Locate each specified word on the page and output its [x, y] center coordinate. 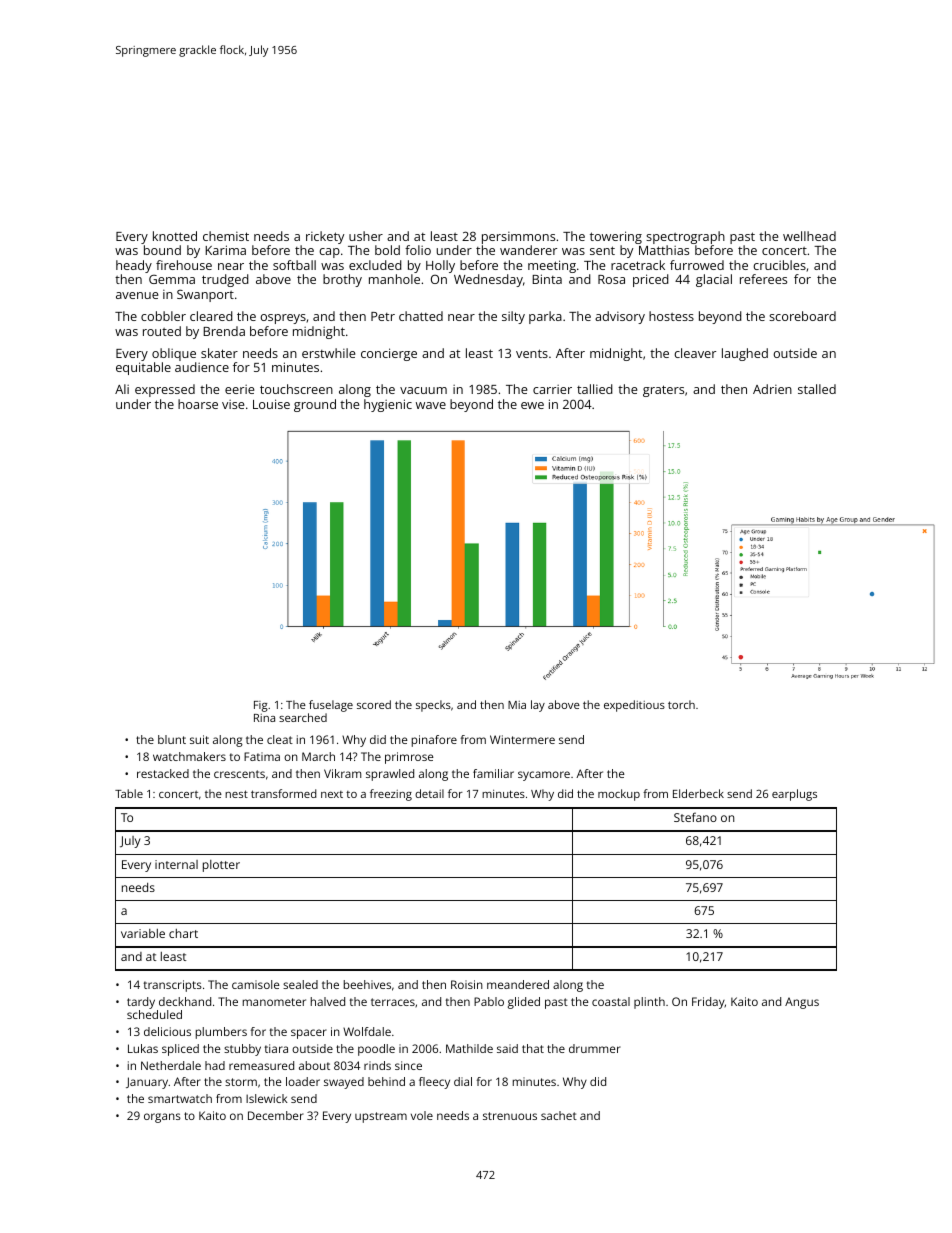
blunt [172, 739]
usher [366, 236]
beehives [367, 984]
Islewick [267, 1098]
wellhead [809, 236]
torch [681, 704]
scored [374, 704]
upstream [381, 1117]
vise [233, 404]
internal [176, 864]
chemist [226, 236]
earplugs [794, 795]
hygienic [388, 405]
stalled [817, 389]
